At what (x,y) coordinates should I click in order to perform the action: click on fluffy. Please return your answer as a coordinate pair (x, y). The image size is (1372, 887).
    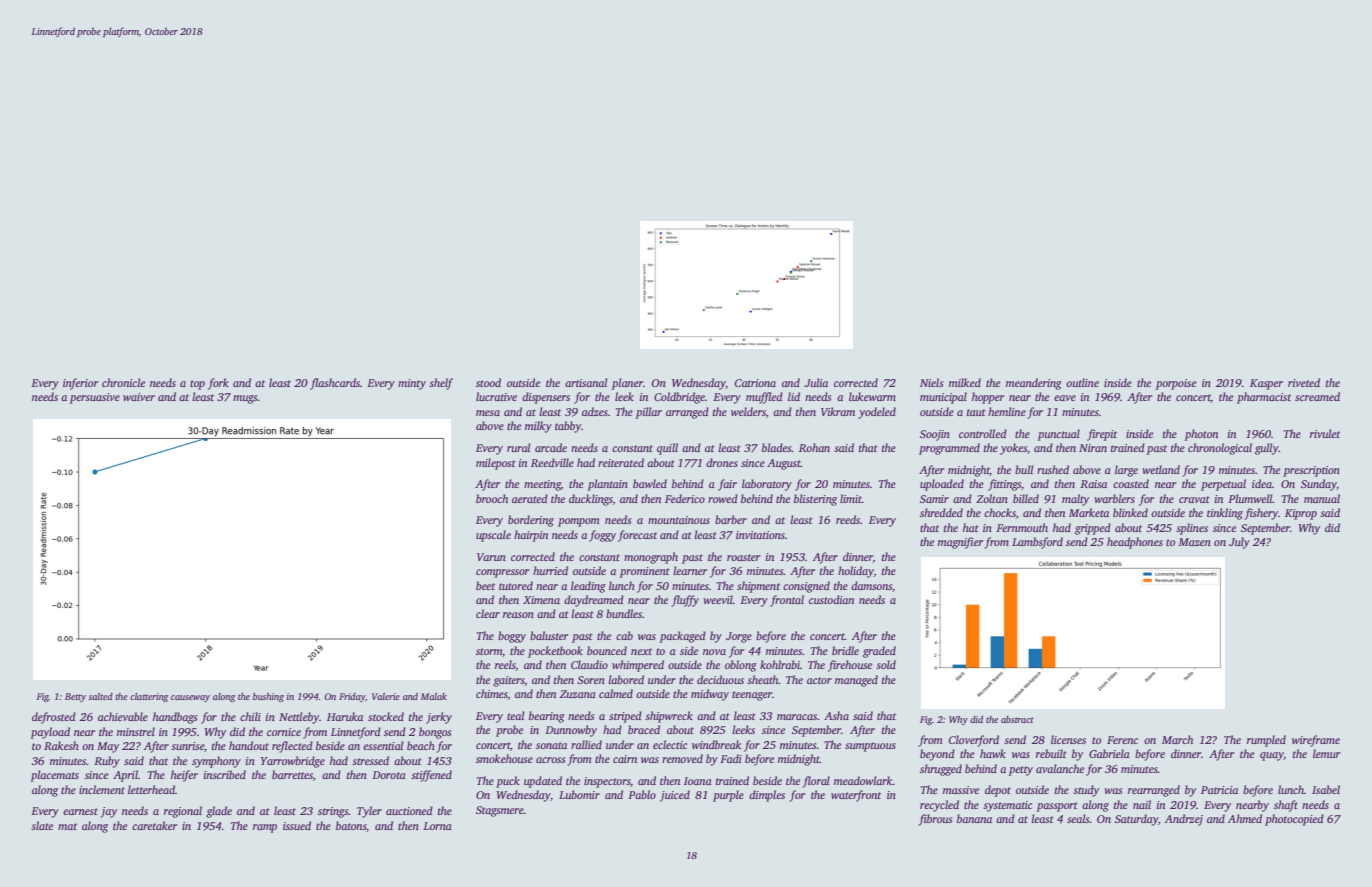
    Looking at the image, I should click on (685, 601).
